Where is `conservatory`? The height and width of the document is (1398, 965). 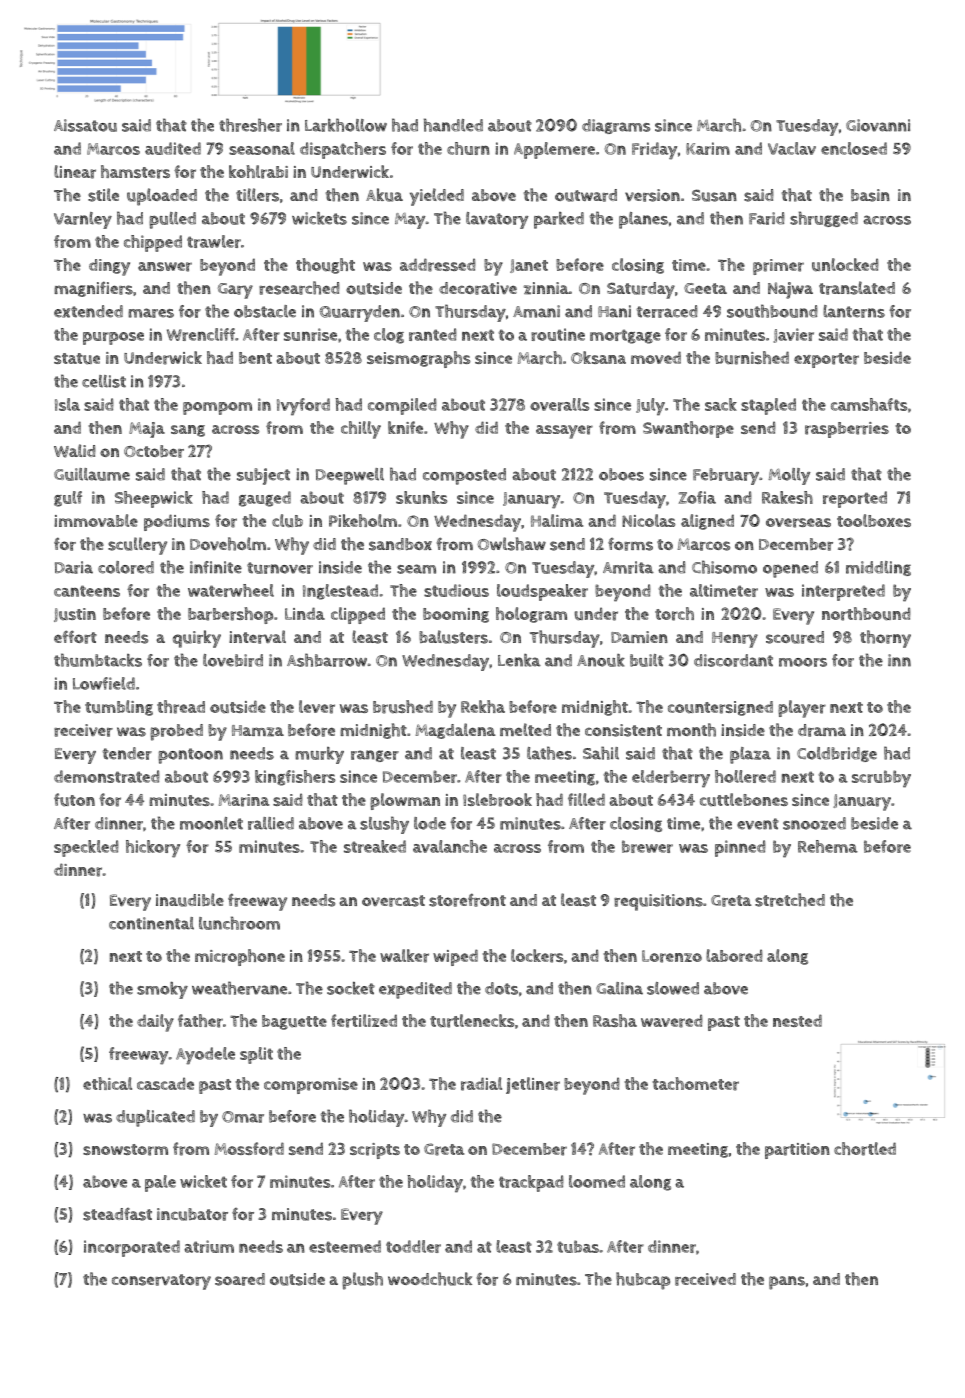
conservatory is located at coordinates (161, 1282).
